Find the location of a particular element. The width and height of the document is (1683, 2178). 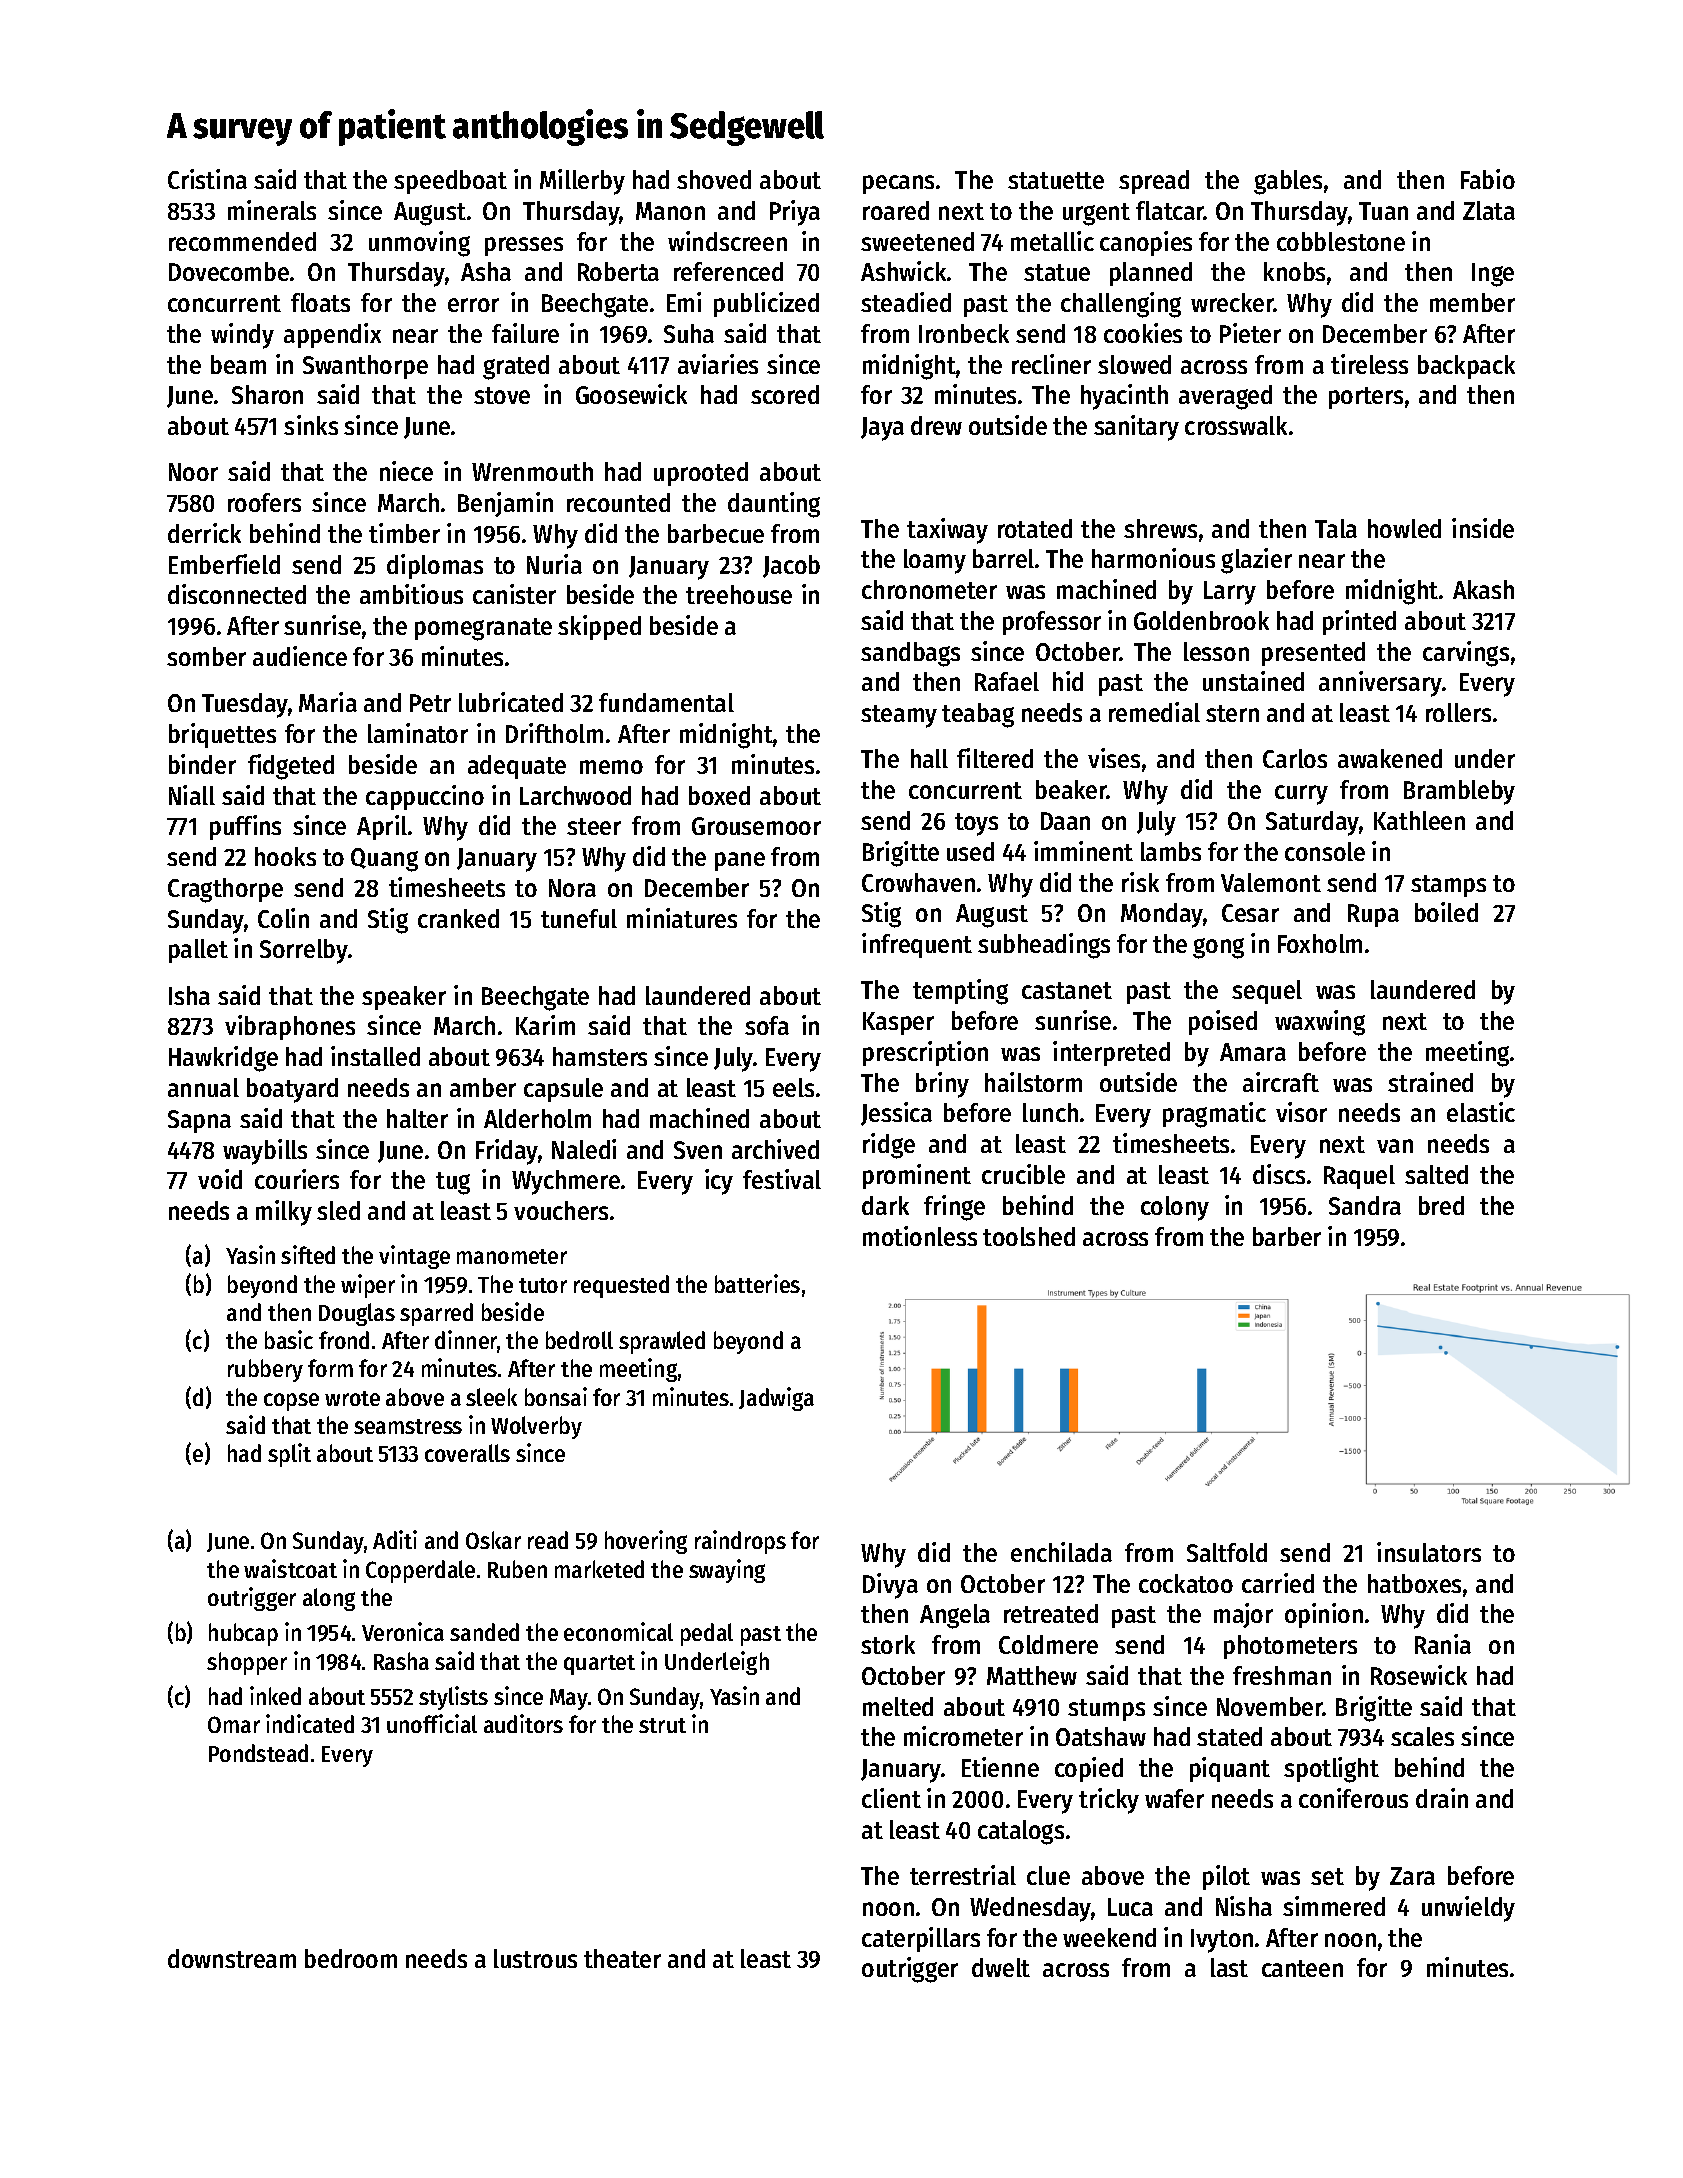

strut is located at coordinates (662, 1725).
